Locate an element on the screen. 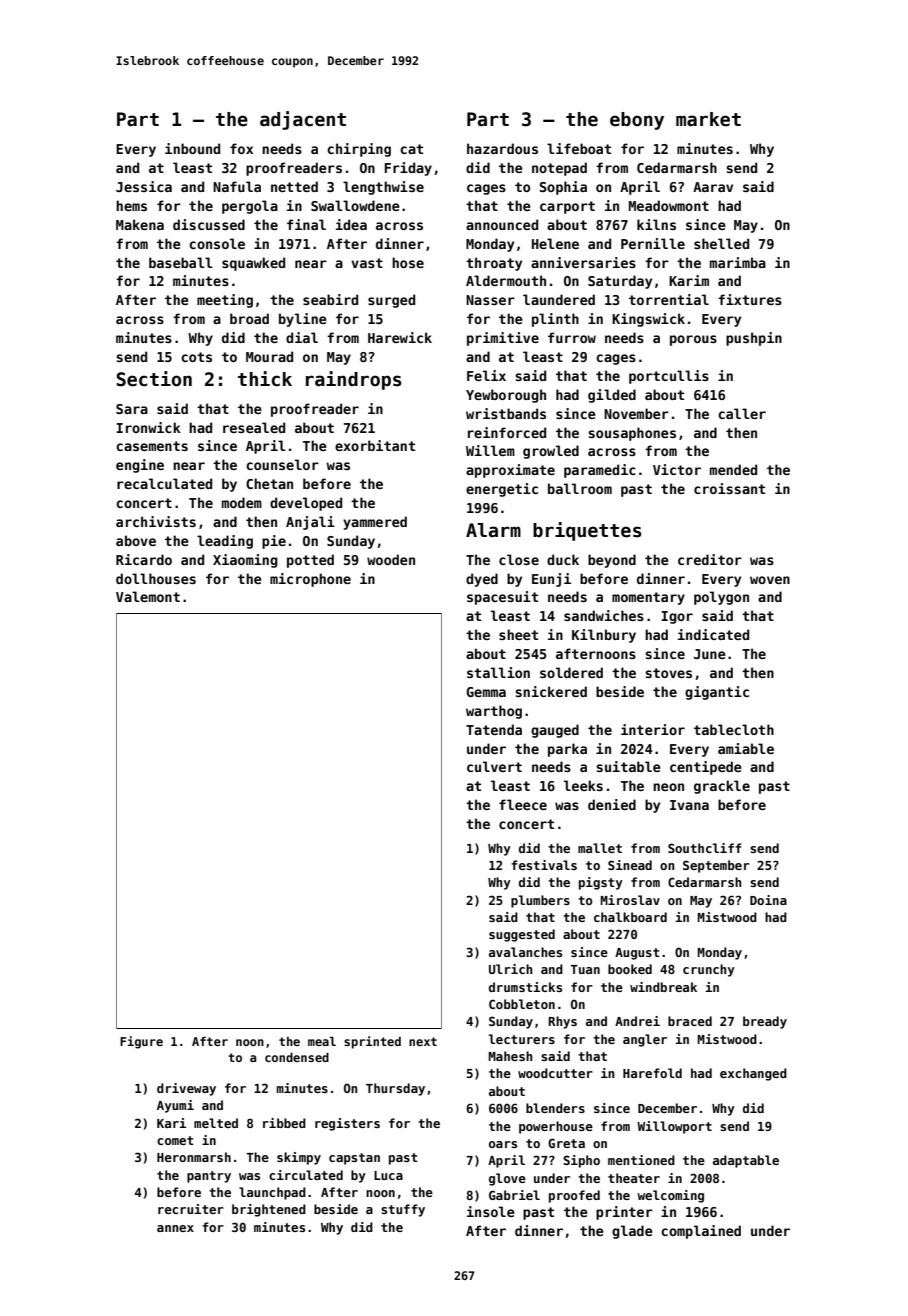 The width and height of the screenshot is (908, 1316). hazardous is located at coordinates (502, 148).
